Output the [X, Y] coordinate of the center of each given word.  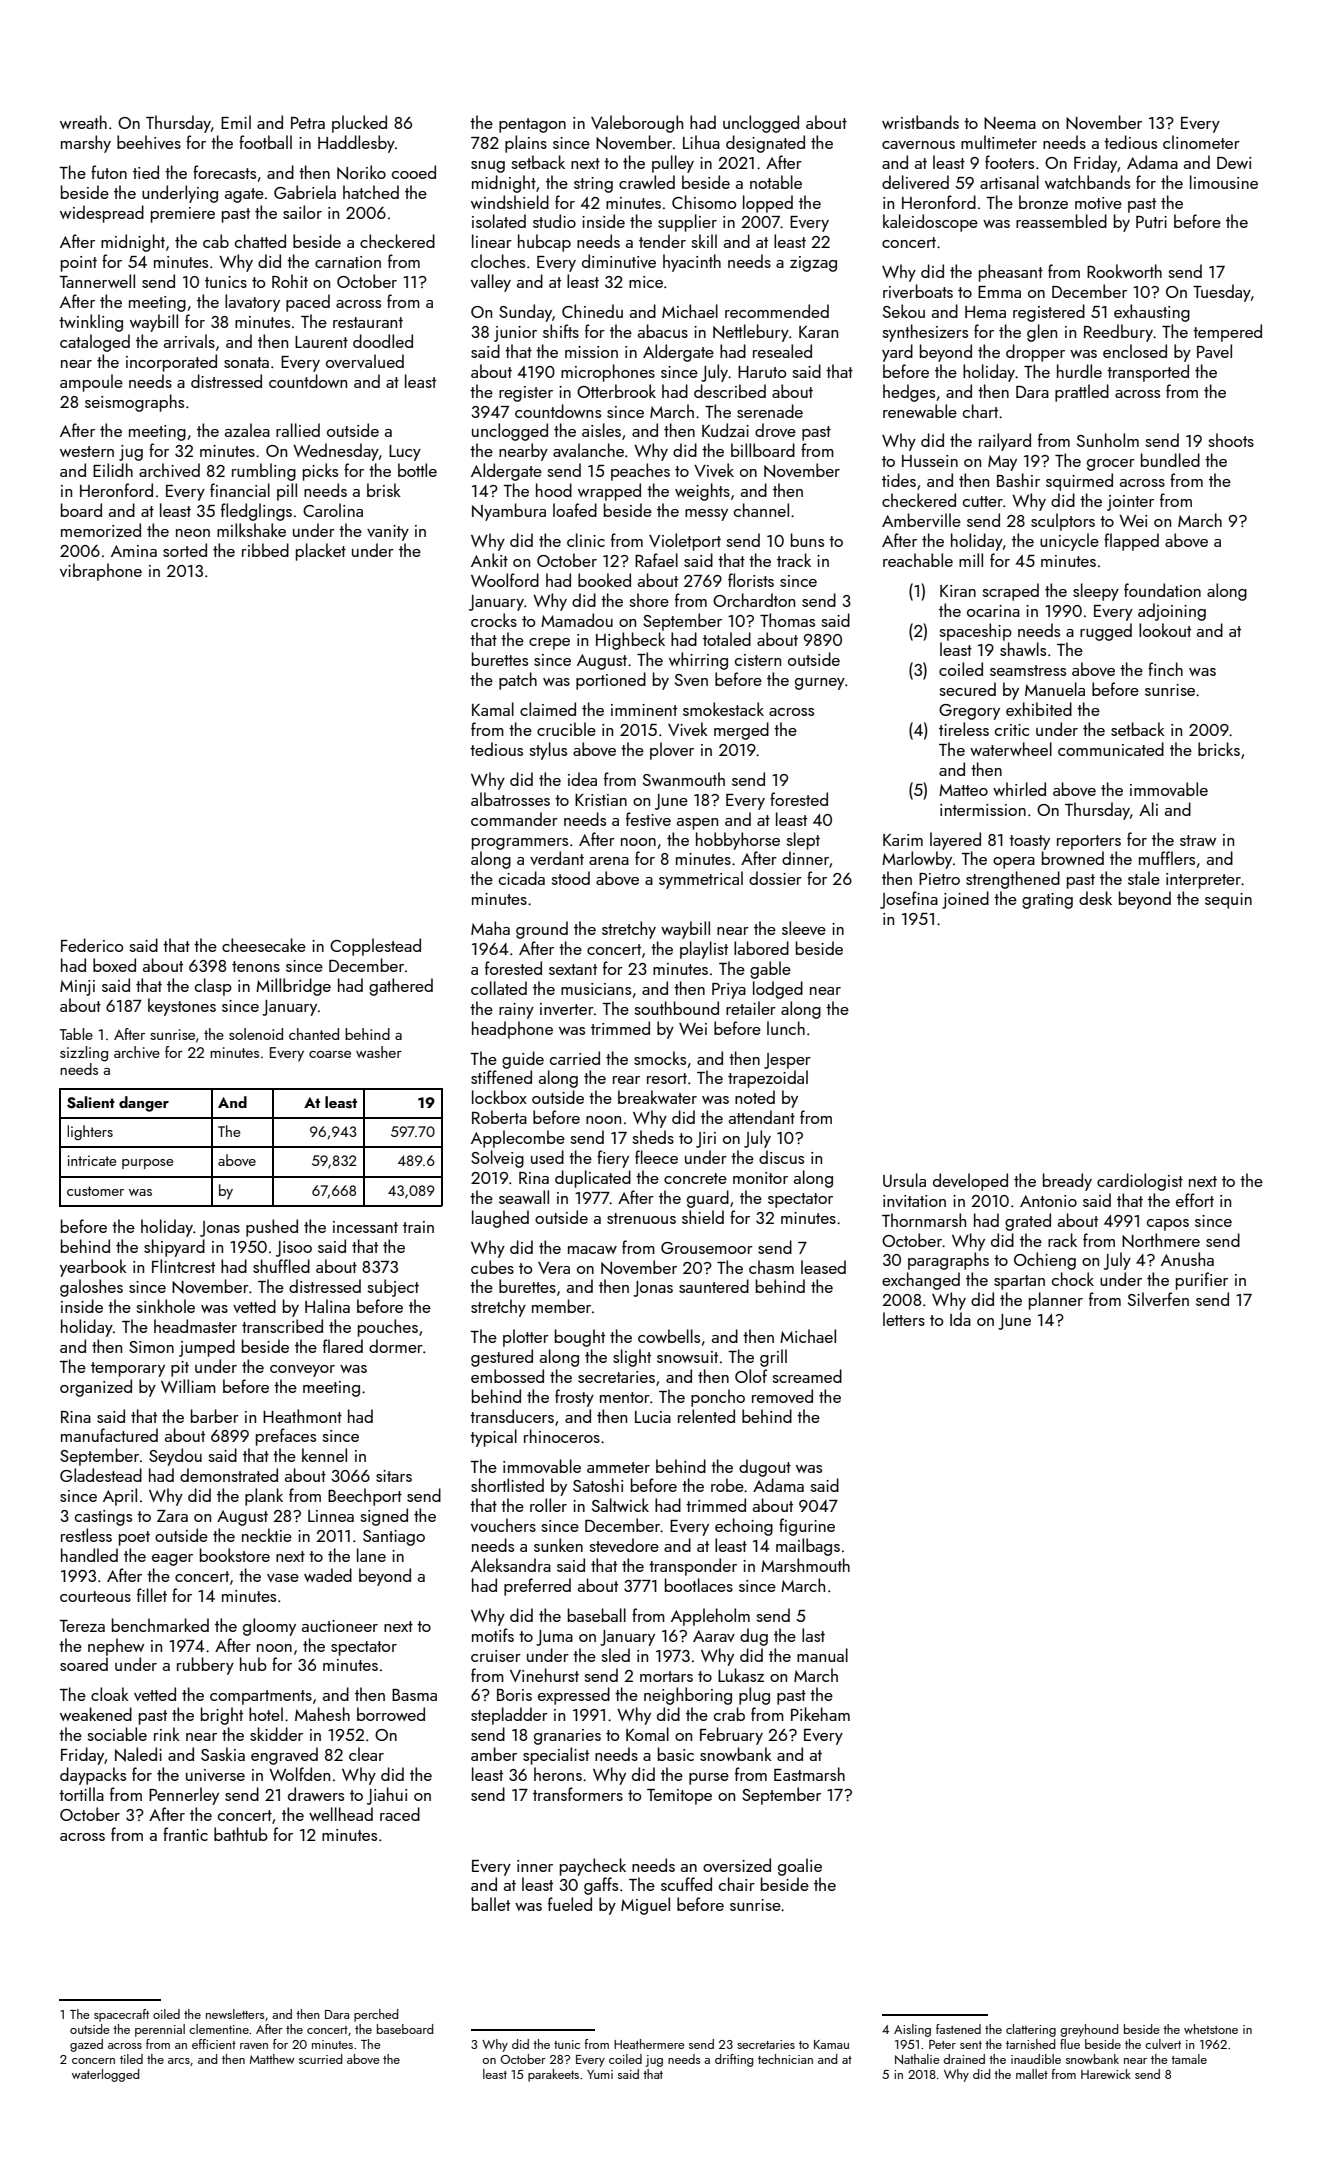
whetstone [1211, 2029]
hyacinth [692, 263]
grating [1047, 901]
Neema [1010, 123]
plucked [359, 124]
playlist [704, 950]
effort [1195, 1200]
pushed [272, 1228]
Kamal [493, 709]
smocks [660, 1058]
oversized [737, 1865]
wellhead [341, 1814]
